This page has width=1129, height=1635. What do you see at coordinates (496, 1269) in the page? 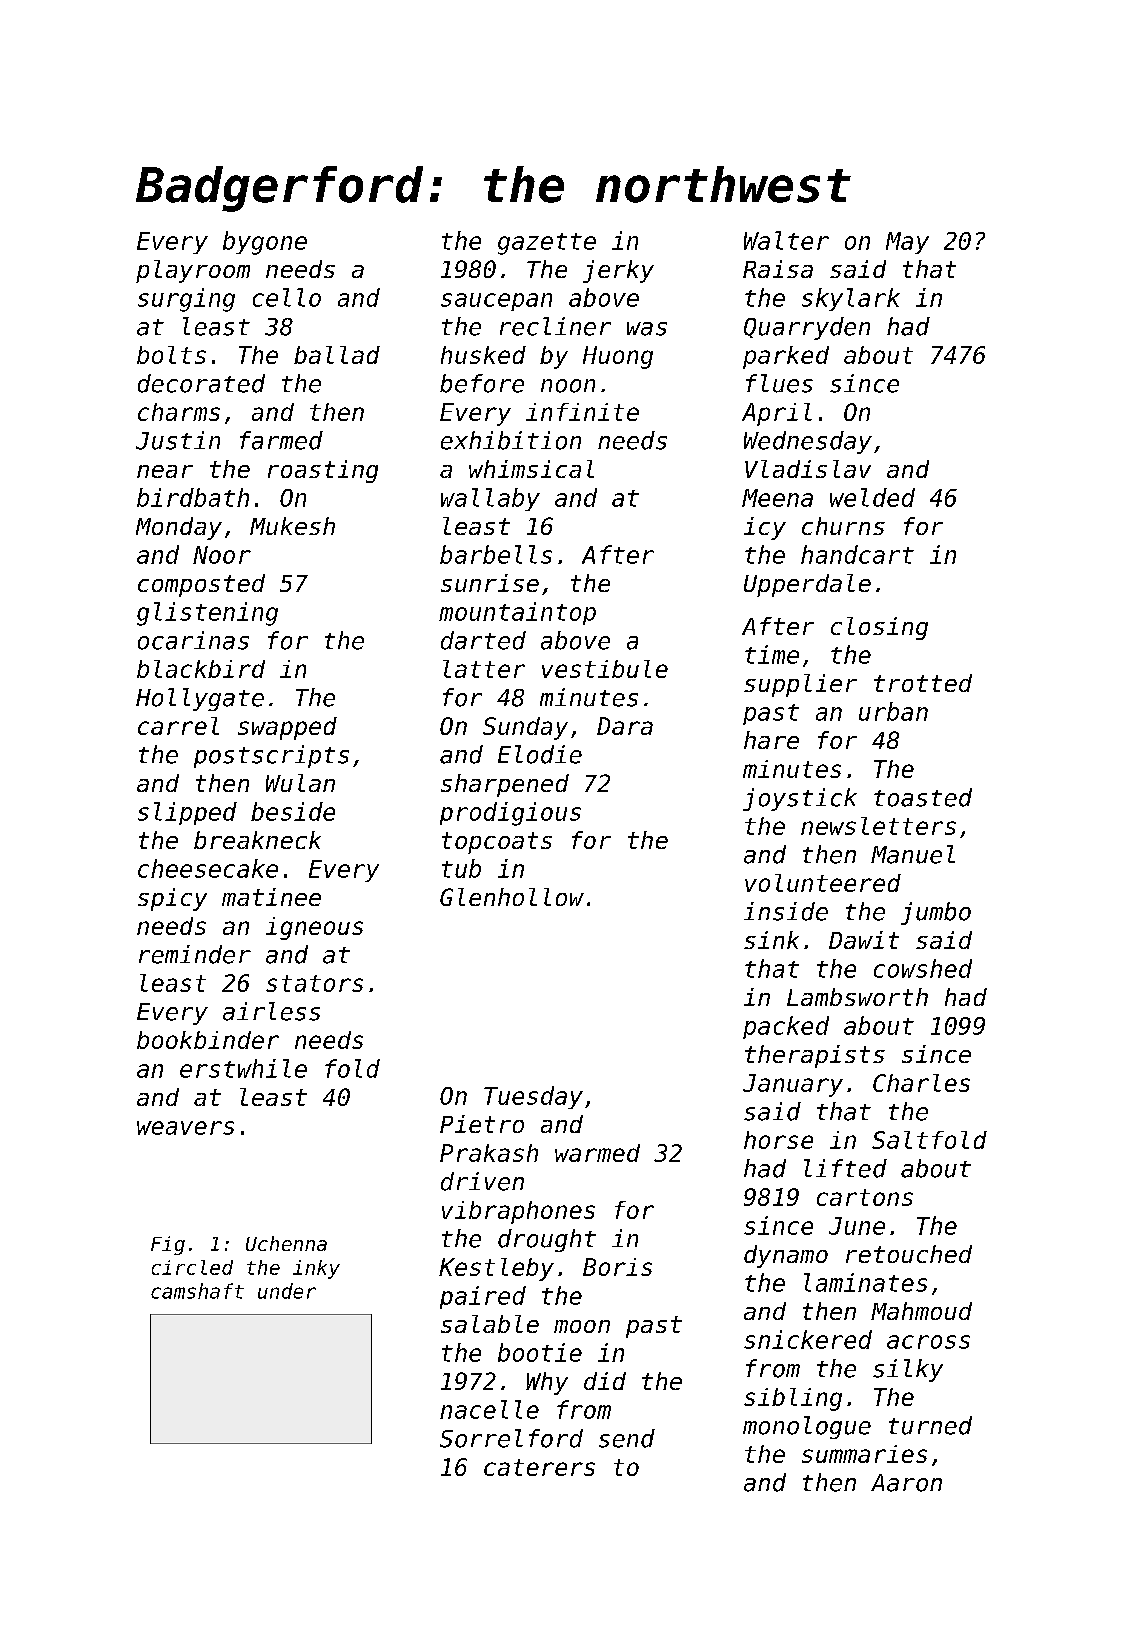
I see `Kestleby` at bounding box center [496, 1269].
